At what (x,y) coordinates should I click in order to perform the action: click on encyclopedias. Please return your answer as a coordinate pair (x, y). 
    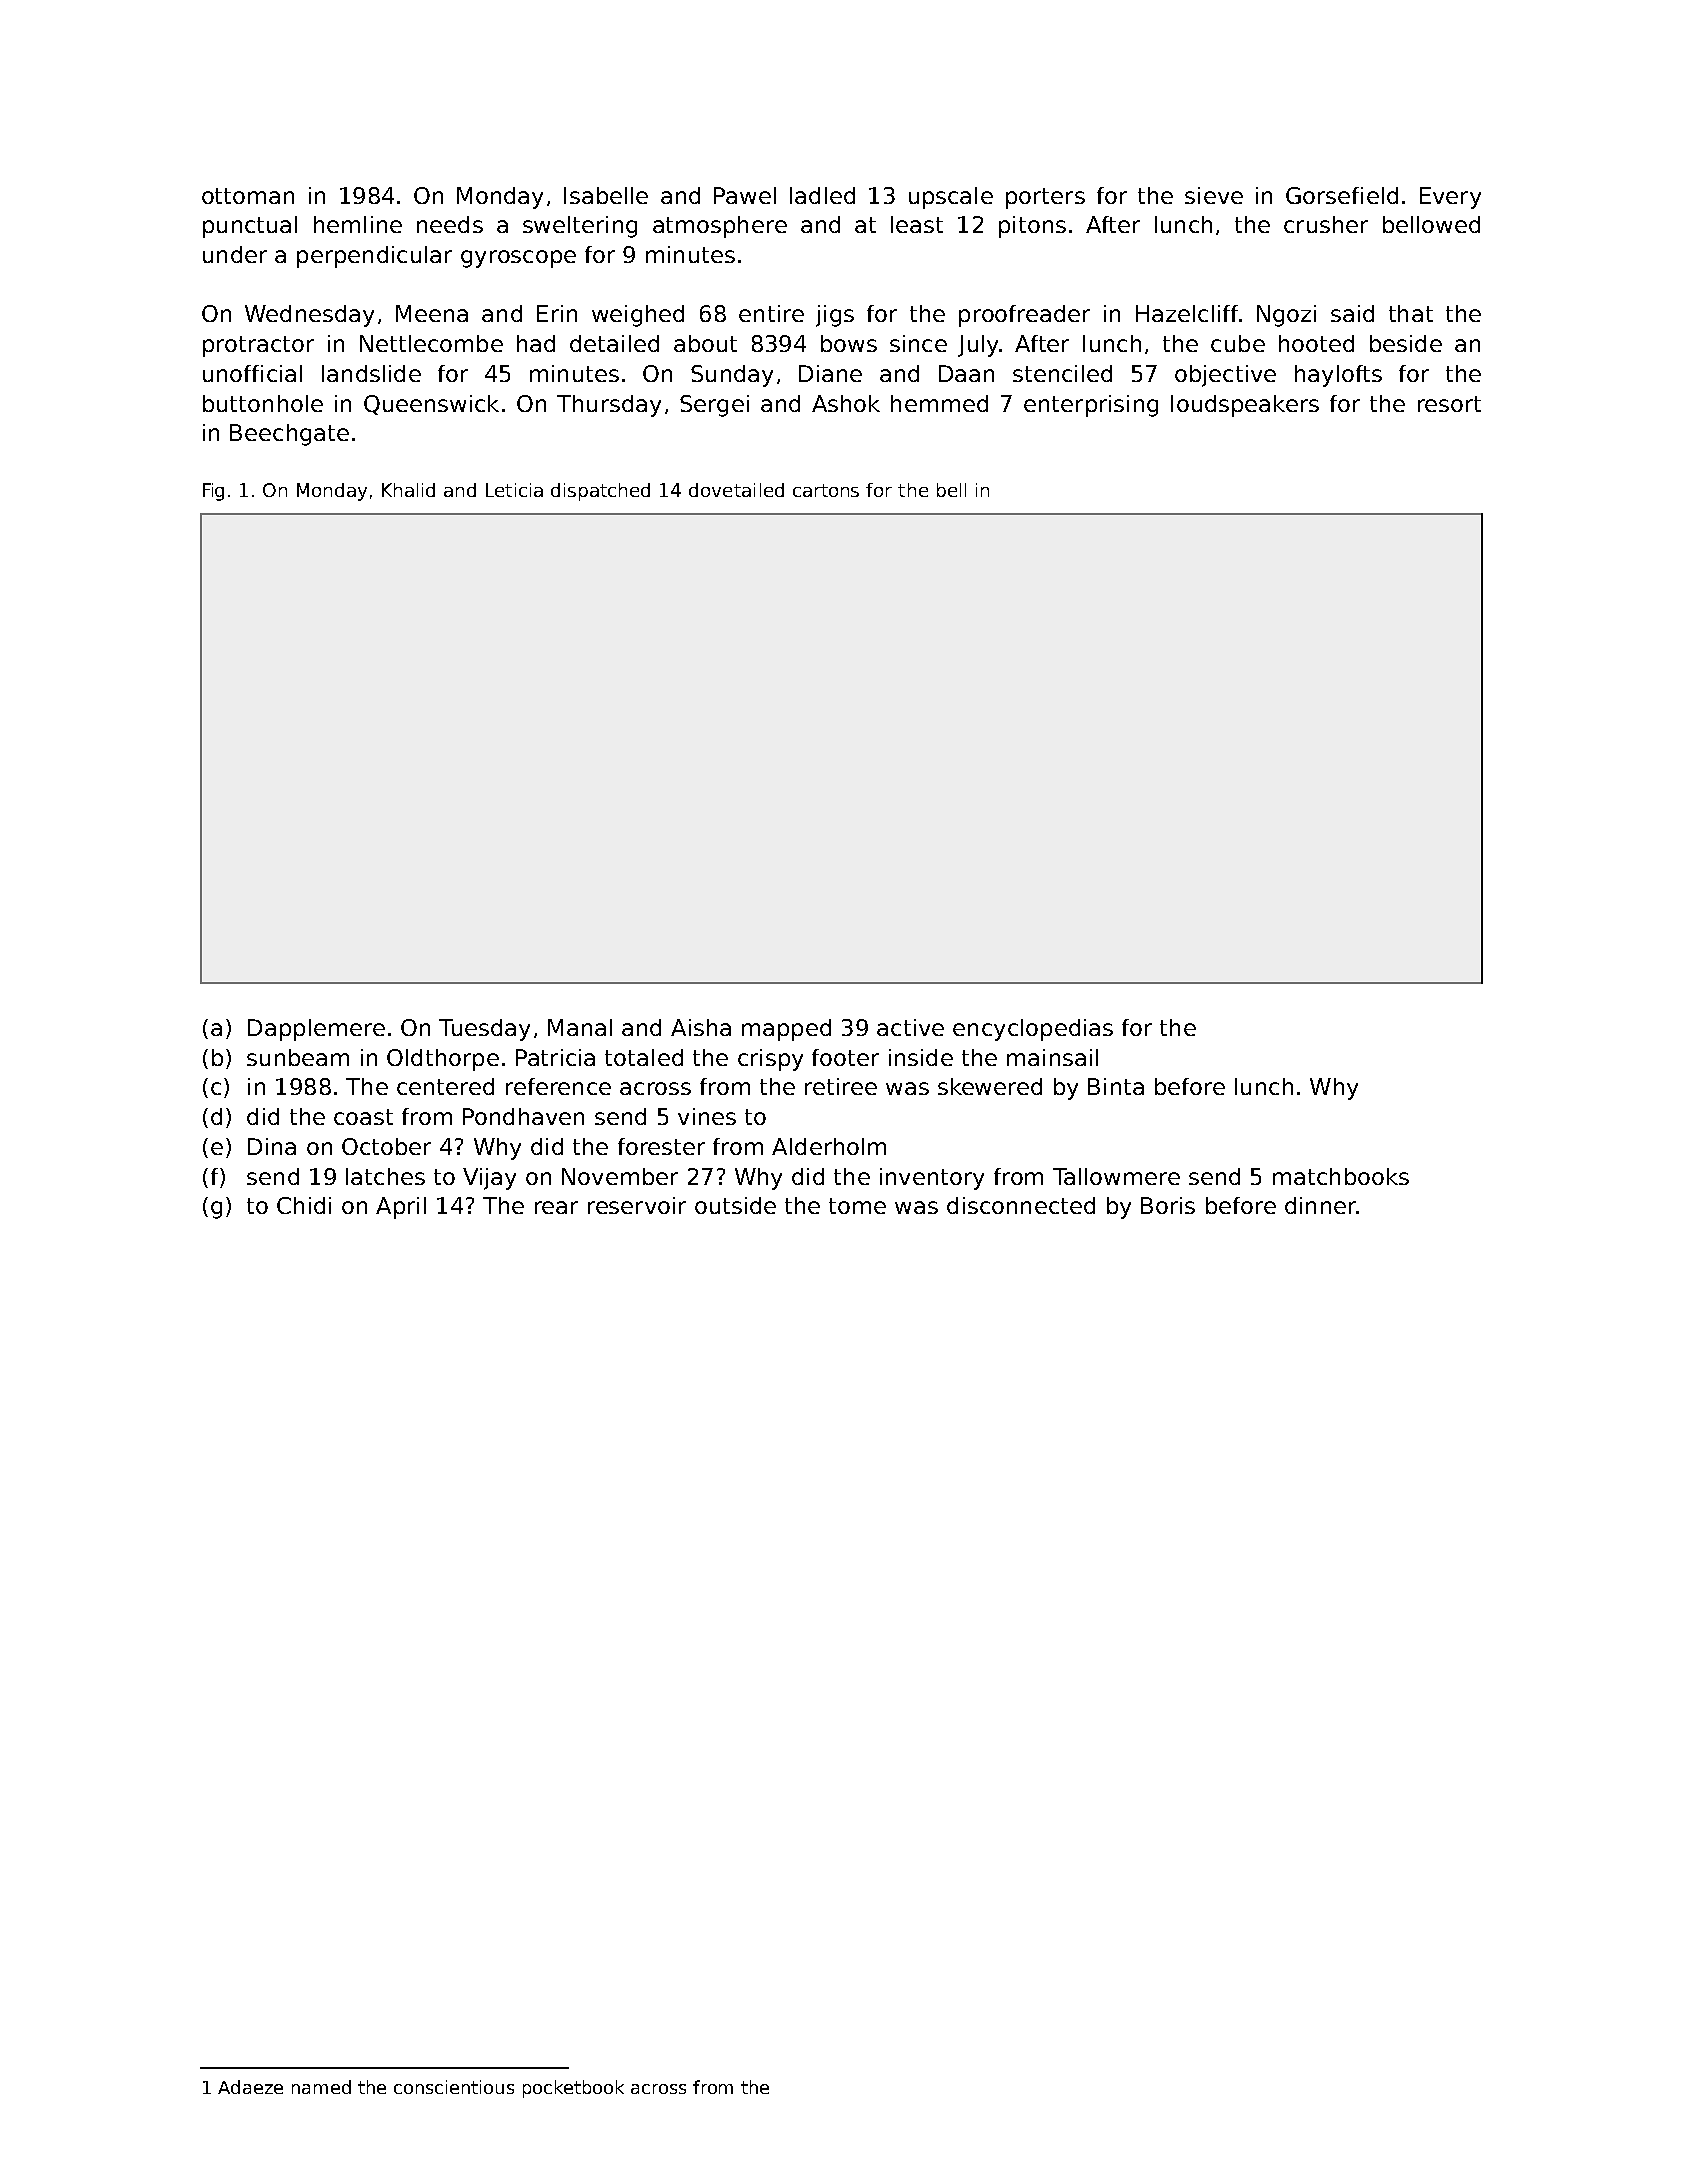
    Looking at the image, I should click on (1033, 1030).
